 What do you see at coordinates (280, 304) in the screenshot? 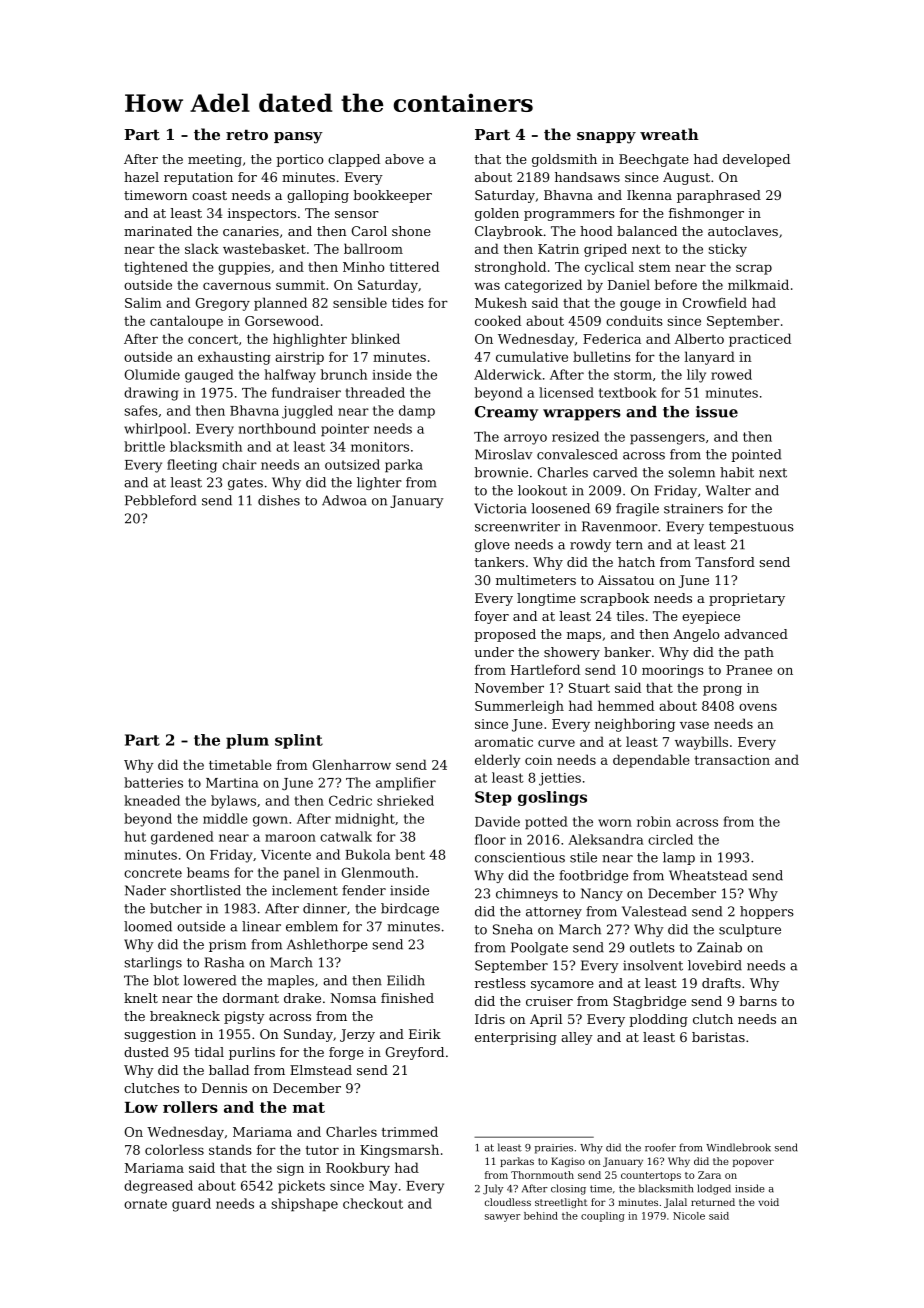
I see `planned` at bounding box center [280, 304].
